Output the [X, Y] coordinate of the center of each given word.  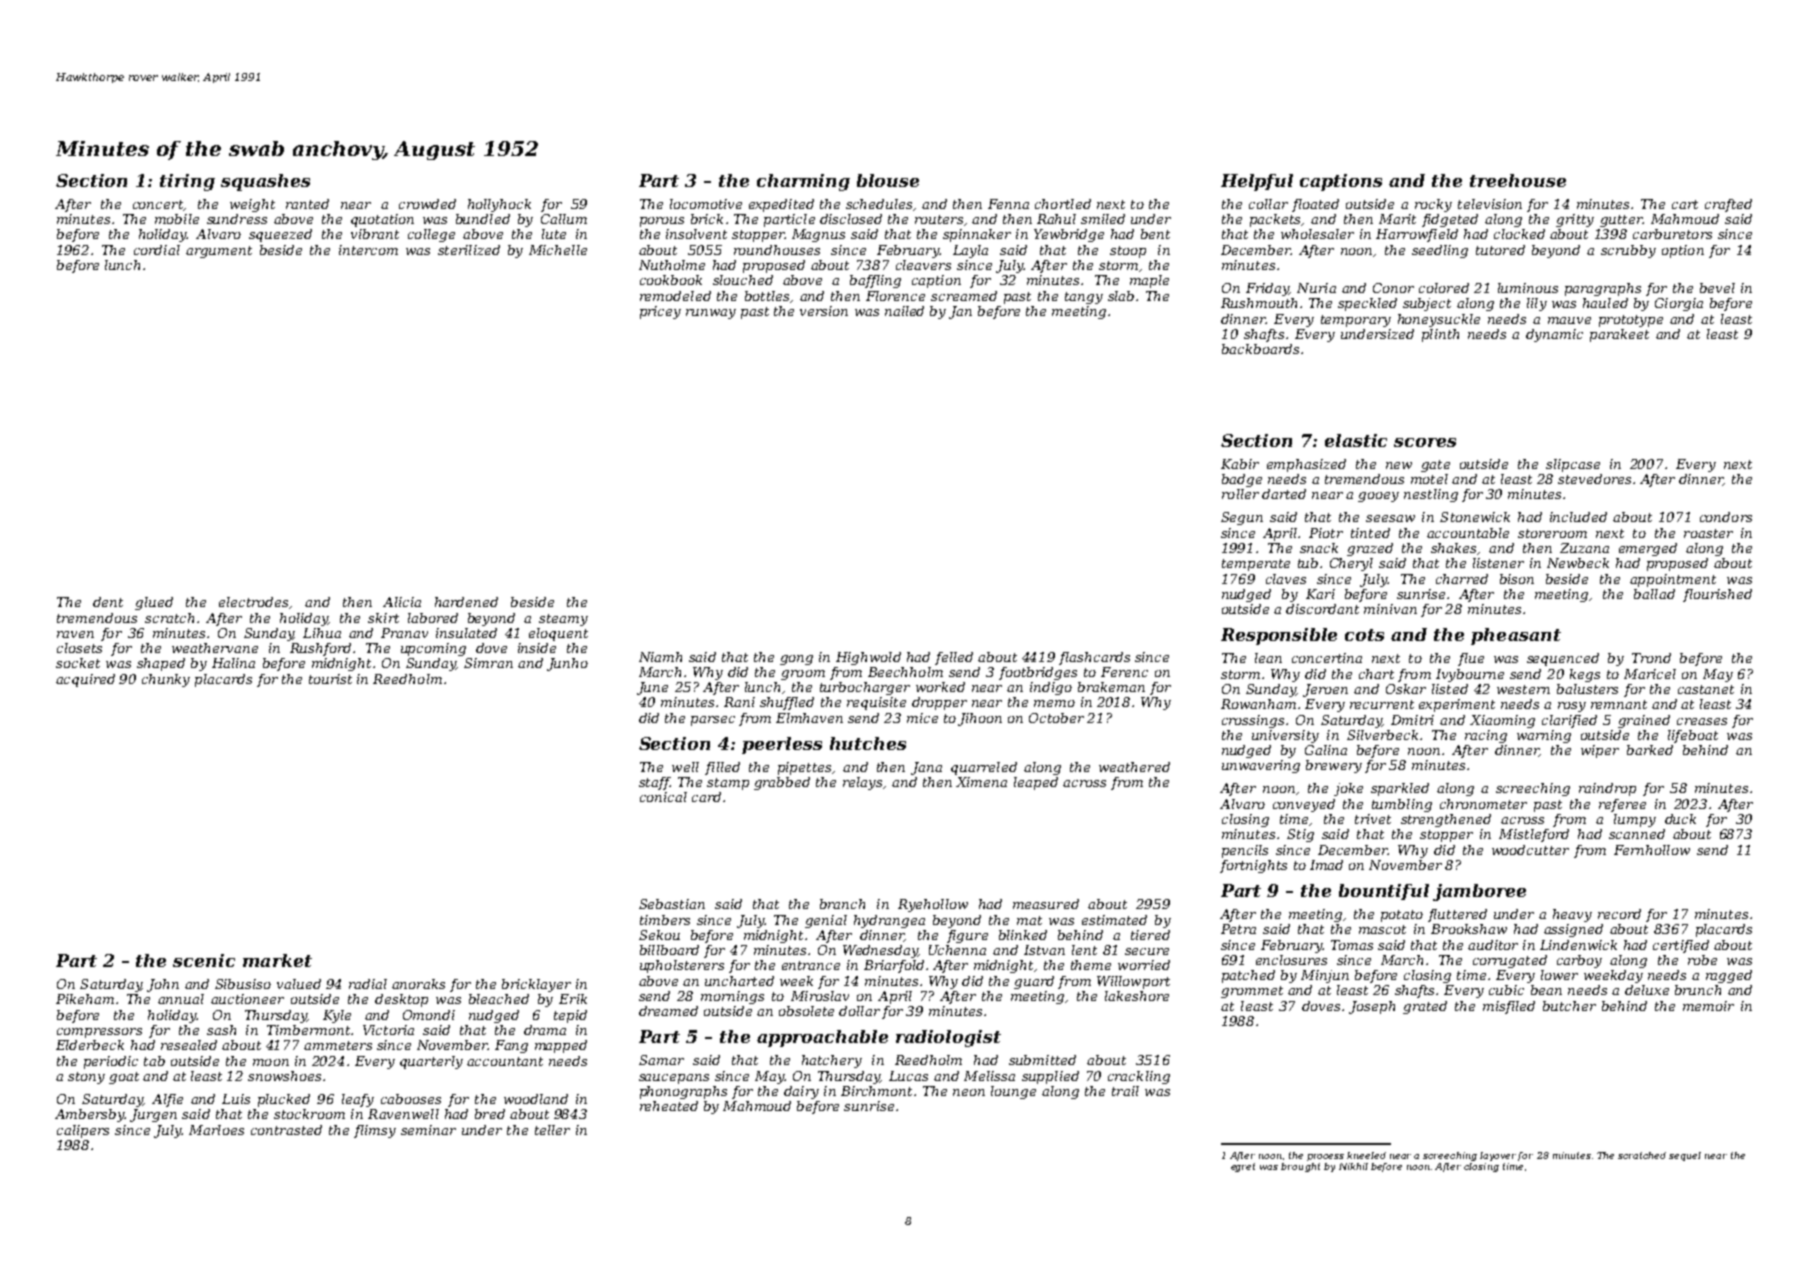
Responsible [1279, 636]
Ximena [981, 782]
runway [711, 314]
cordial [157, 250]
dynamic [1554, 335]
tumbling [1402, 805]
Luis [236, 1099]
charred [1462, 579]
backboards [1260, 349]
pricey [660, 312]
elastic [1356, 440]
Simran [488, 663]
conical [663, 797]
